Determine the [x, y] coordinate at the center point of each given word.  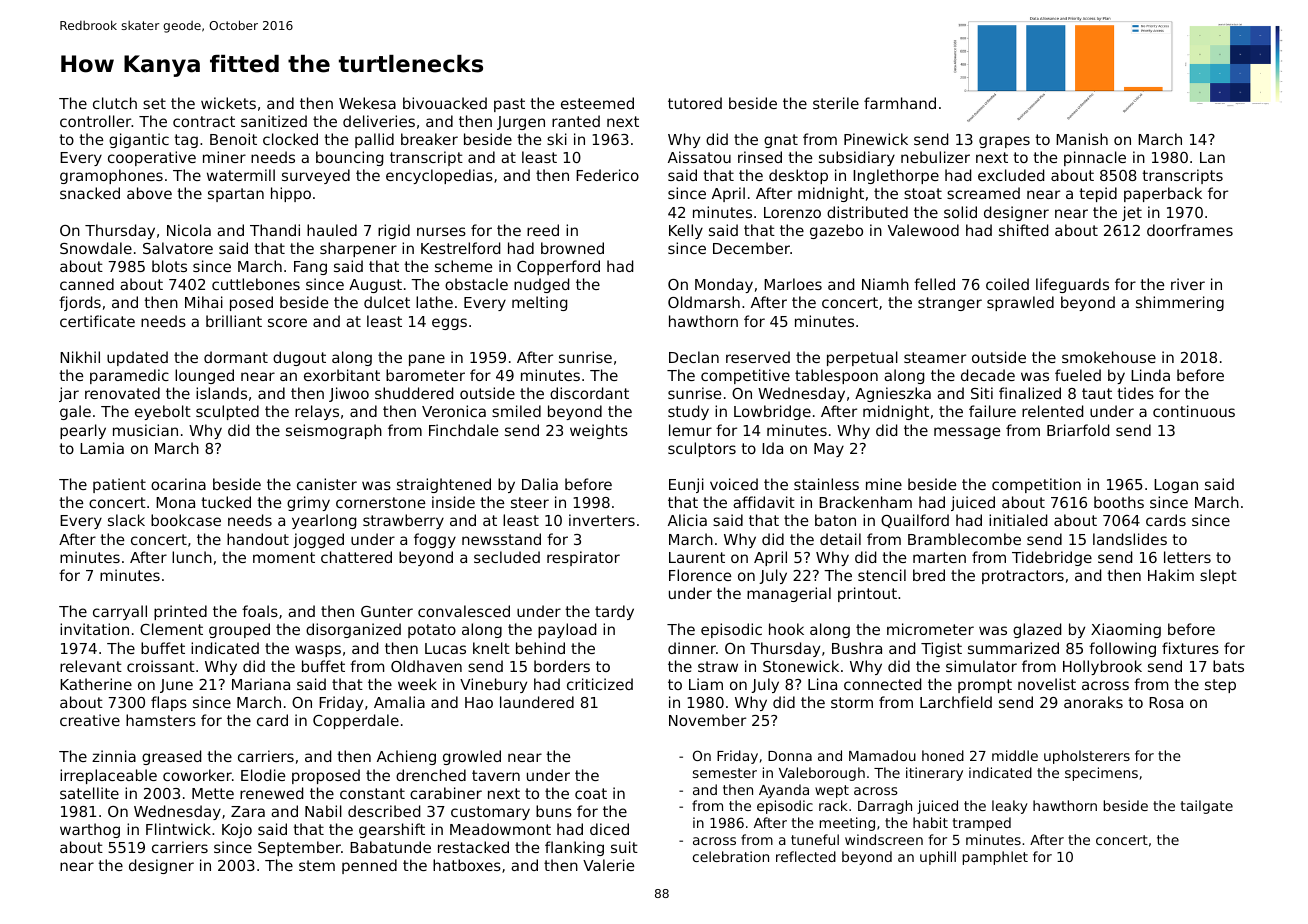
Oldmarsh [704, 302]
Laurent [697, 557]
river [1188, 284]
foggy [435, 540]
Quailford [915, 521]
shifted [1023, 230]
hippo [291, 194]
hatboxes [467, 865]
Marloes [793, 284]
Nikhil [80, 357]
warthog [90, 830]
